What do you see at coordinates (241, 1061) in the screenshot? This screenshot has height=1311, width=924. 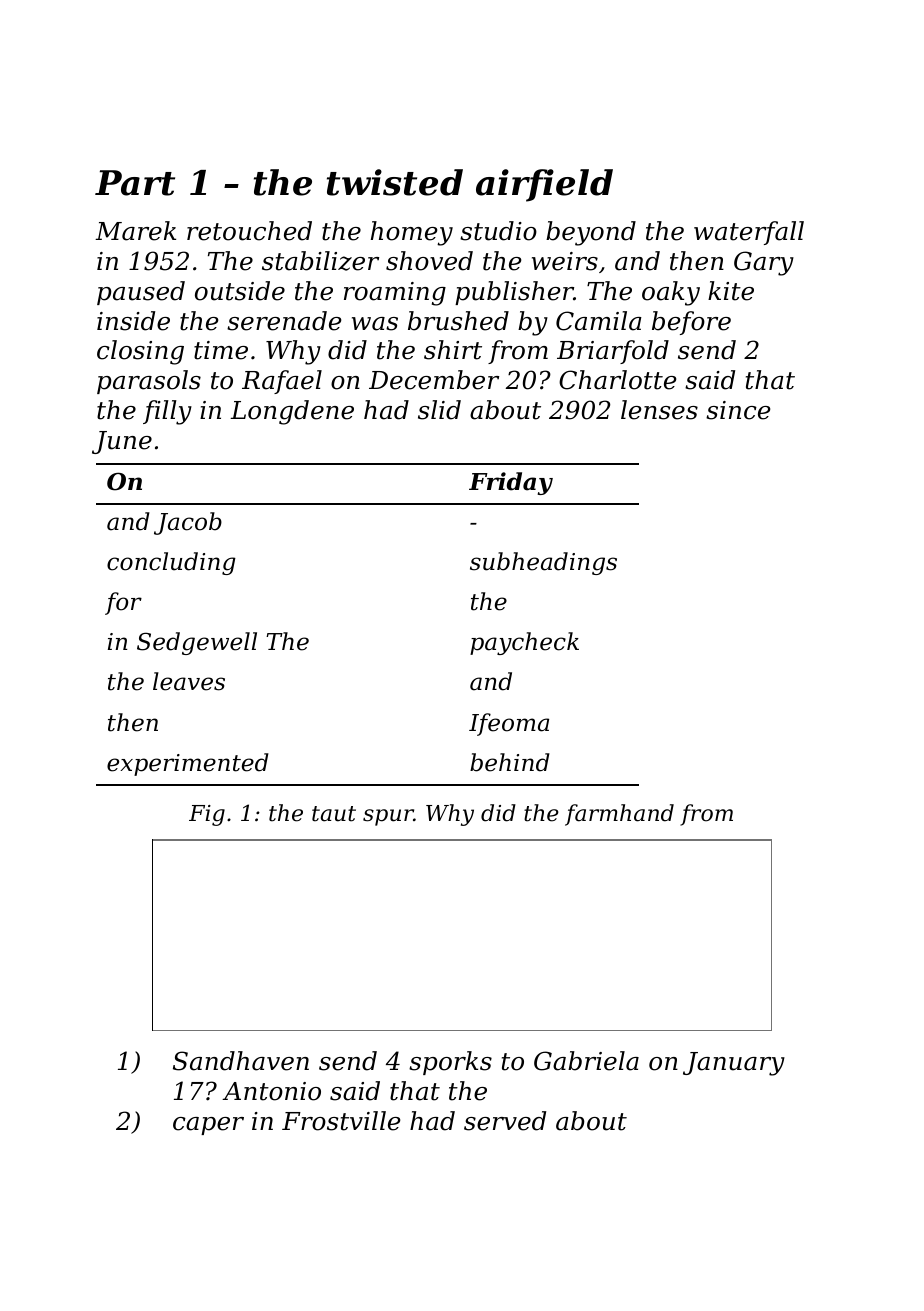 I see `Sandhaven` at bounding box center [241, 1061].
